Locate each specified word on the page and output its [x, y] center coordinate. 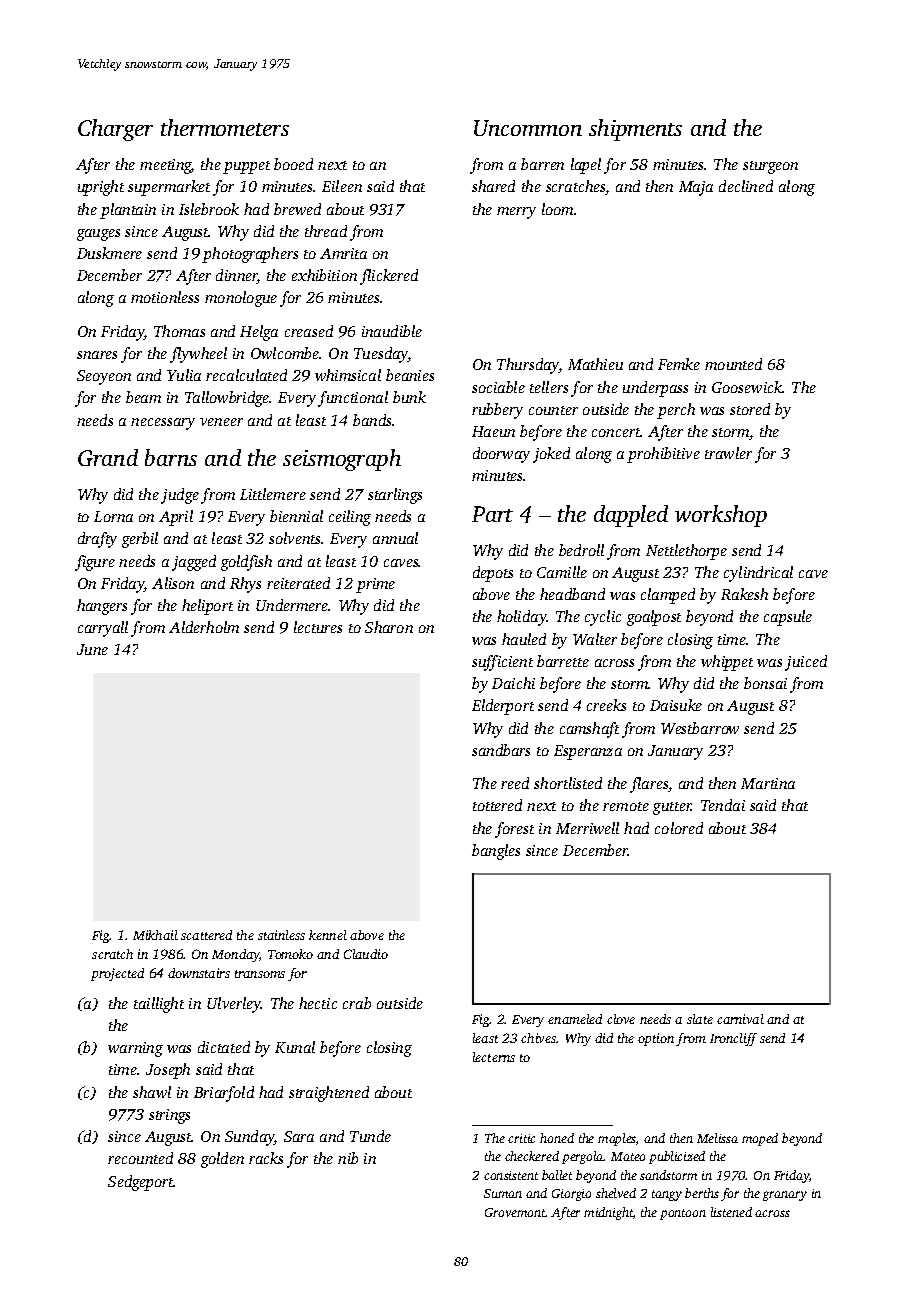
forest [514, 830]
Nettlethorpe [686, 552]
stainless [281, 935]
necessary [163, 424]
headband [572, 594]
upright [101, 188]
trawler [728, 453]
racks [266, 1158]
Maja [696, 188]
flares [649, 785]
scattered [206, 935]
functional [353, 399]
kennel [328, 935]
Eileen [342, 186]
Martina [768, 783]
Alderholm [204, 627]
